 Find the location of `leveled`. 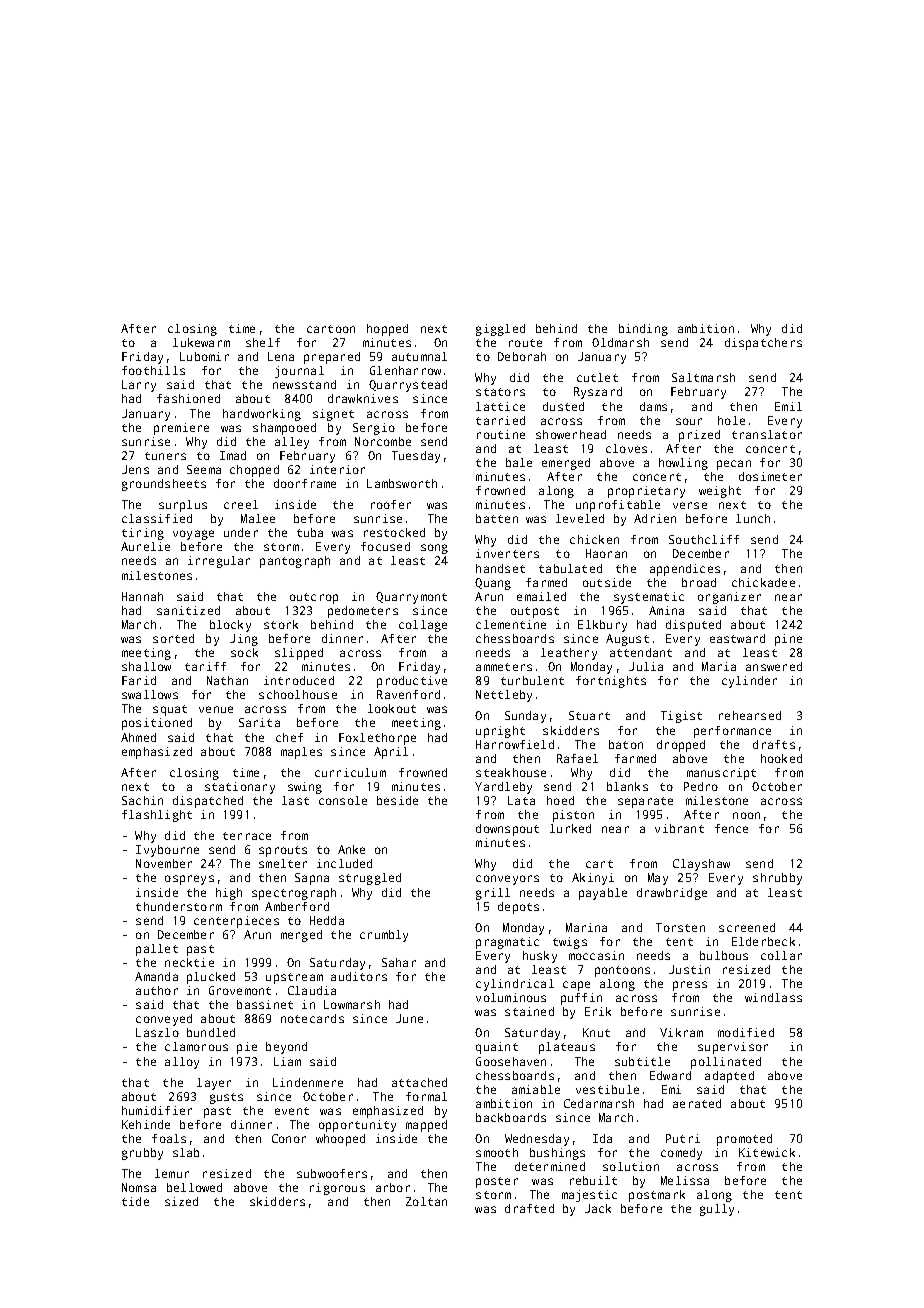

leveled is located at coordinates (580, 518).
